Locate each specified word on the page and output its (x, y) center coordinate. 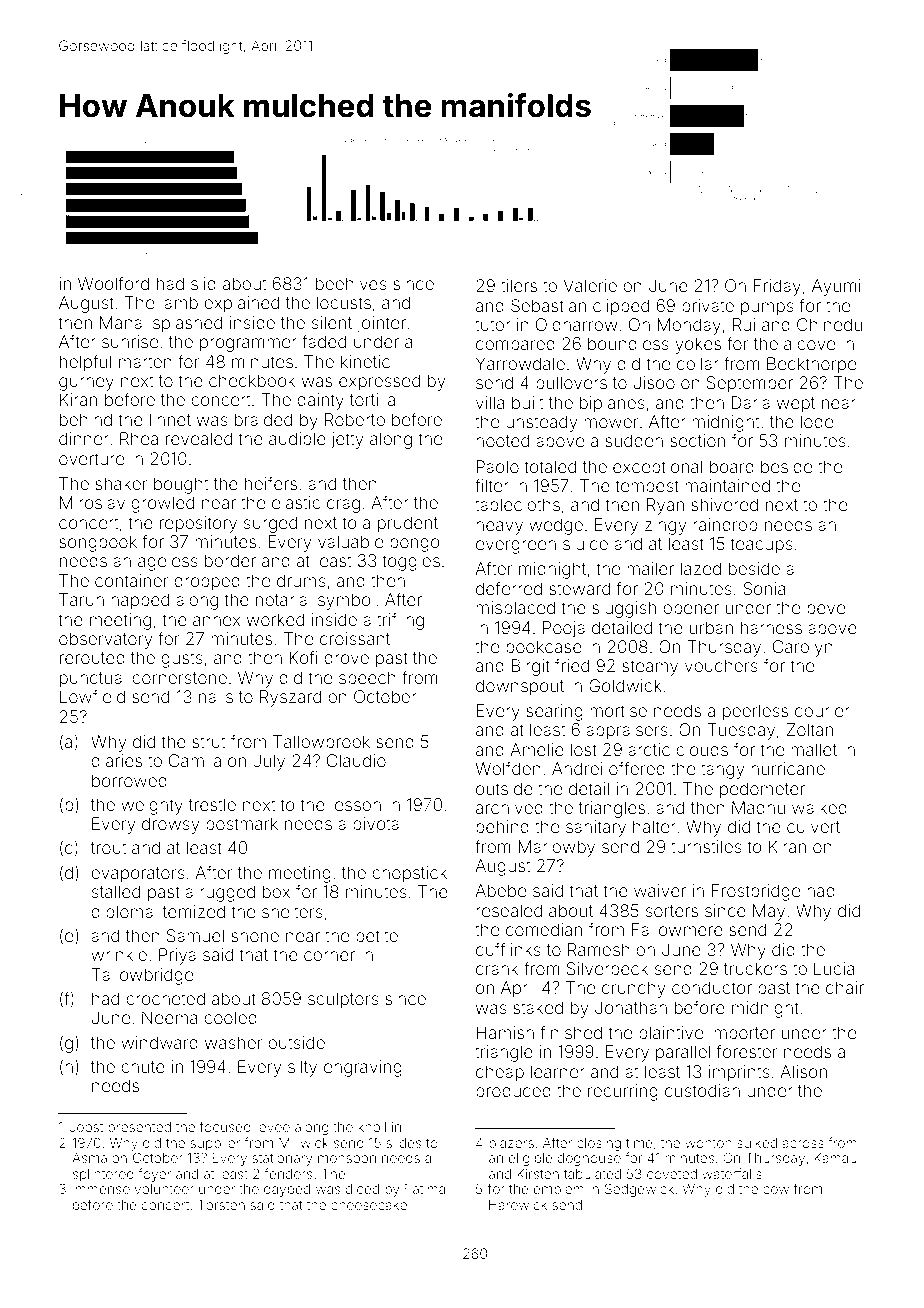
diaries (116, 760)
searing (554, 712)
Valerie (590, 285)
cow (776, 1190)
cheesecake (369, 1205)
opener (691, 611)
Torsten (221, 1205)
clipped (621, 307)
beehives (351, 283)
